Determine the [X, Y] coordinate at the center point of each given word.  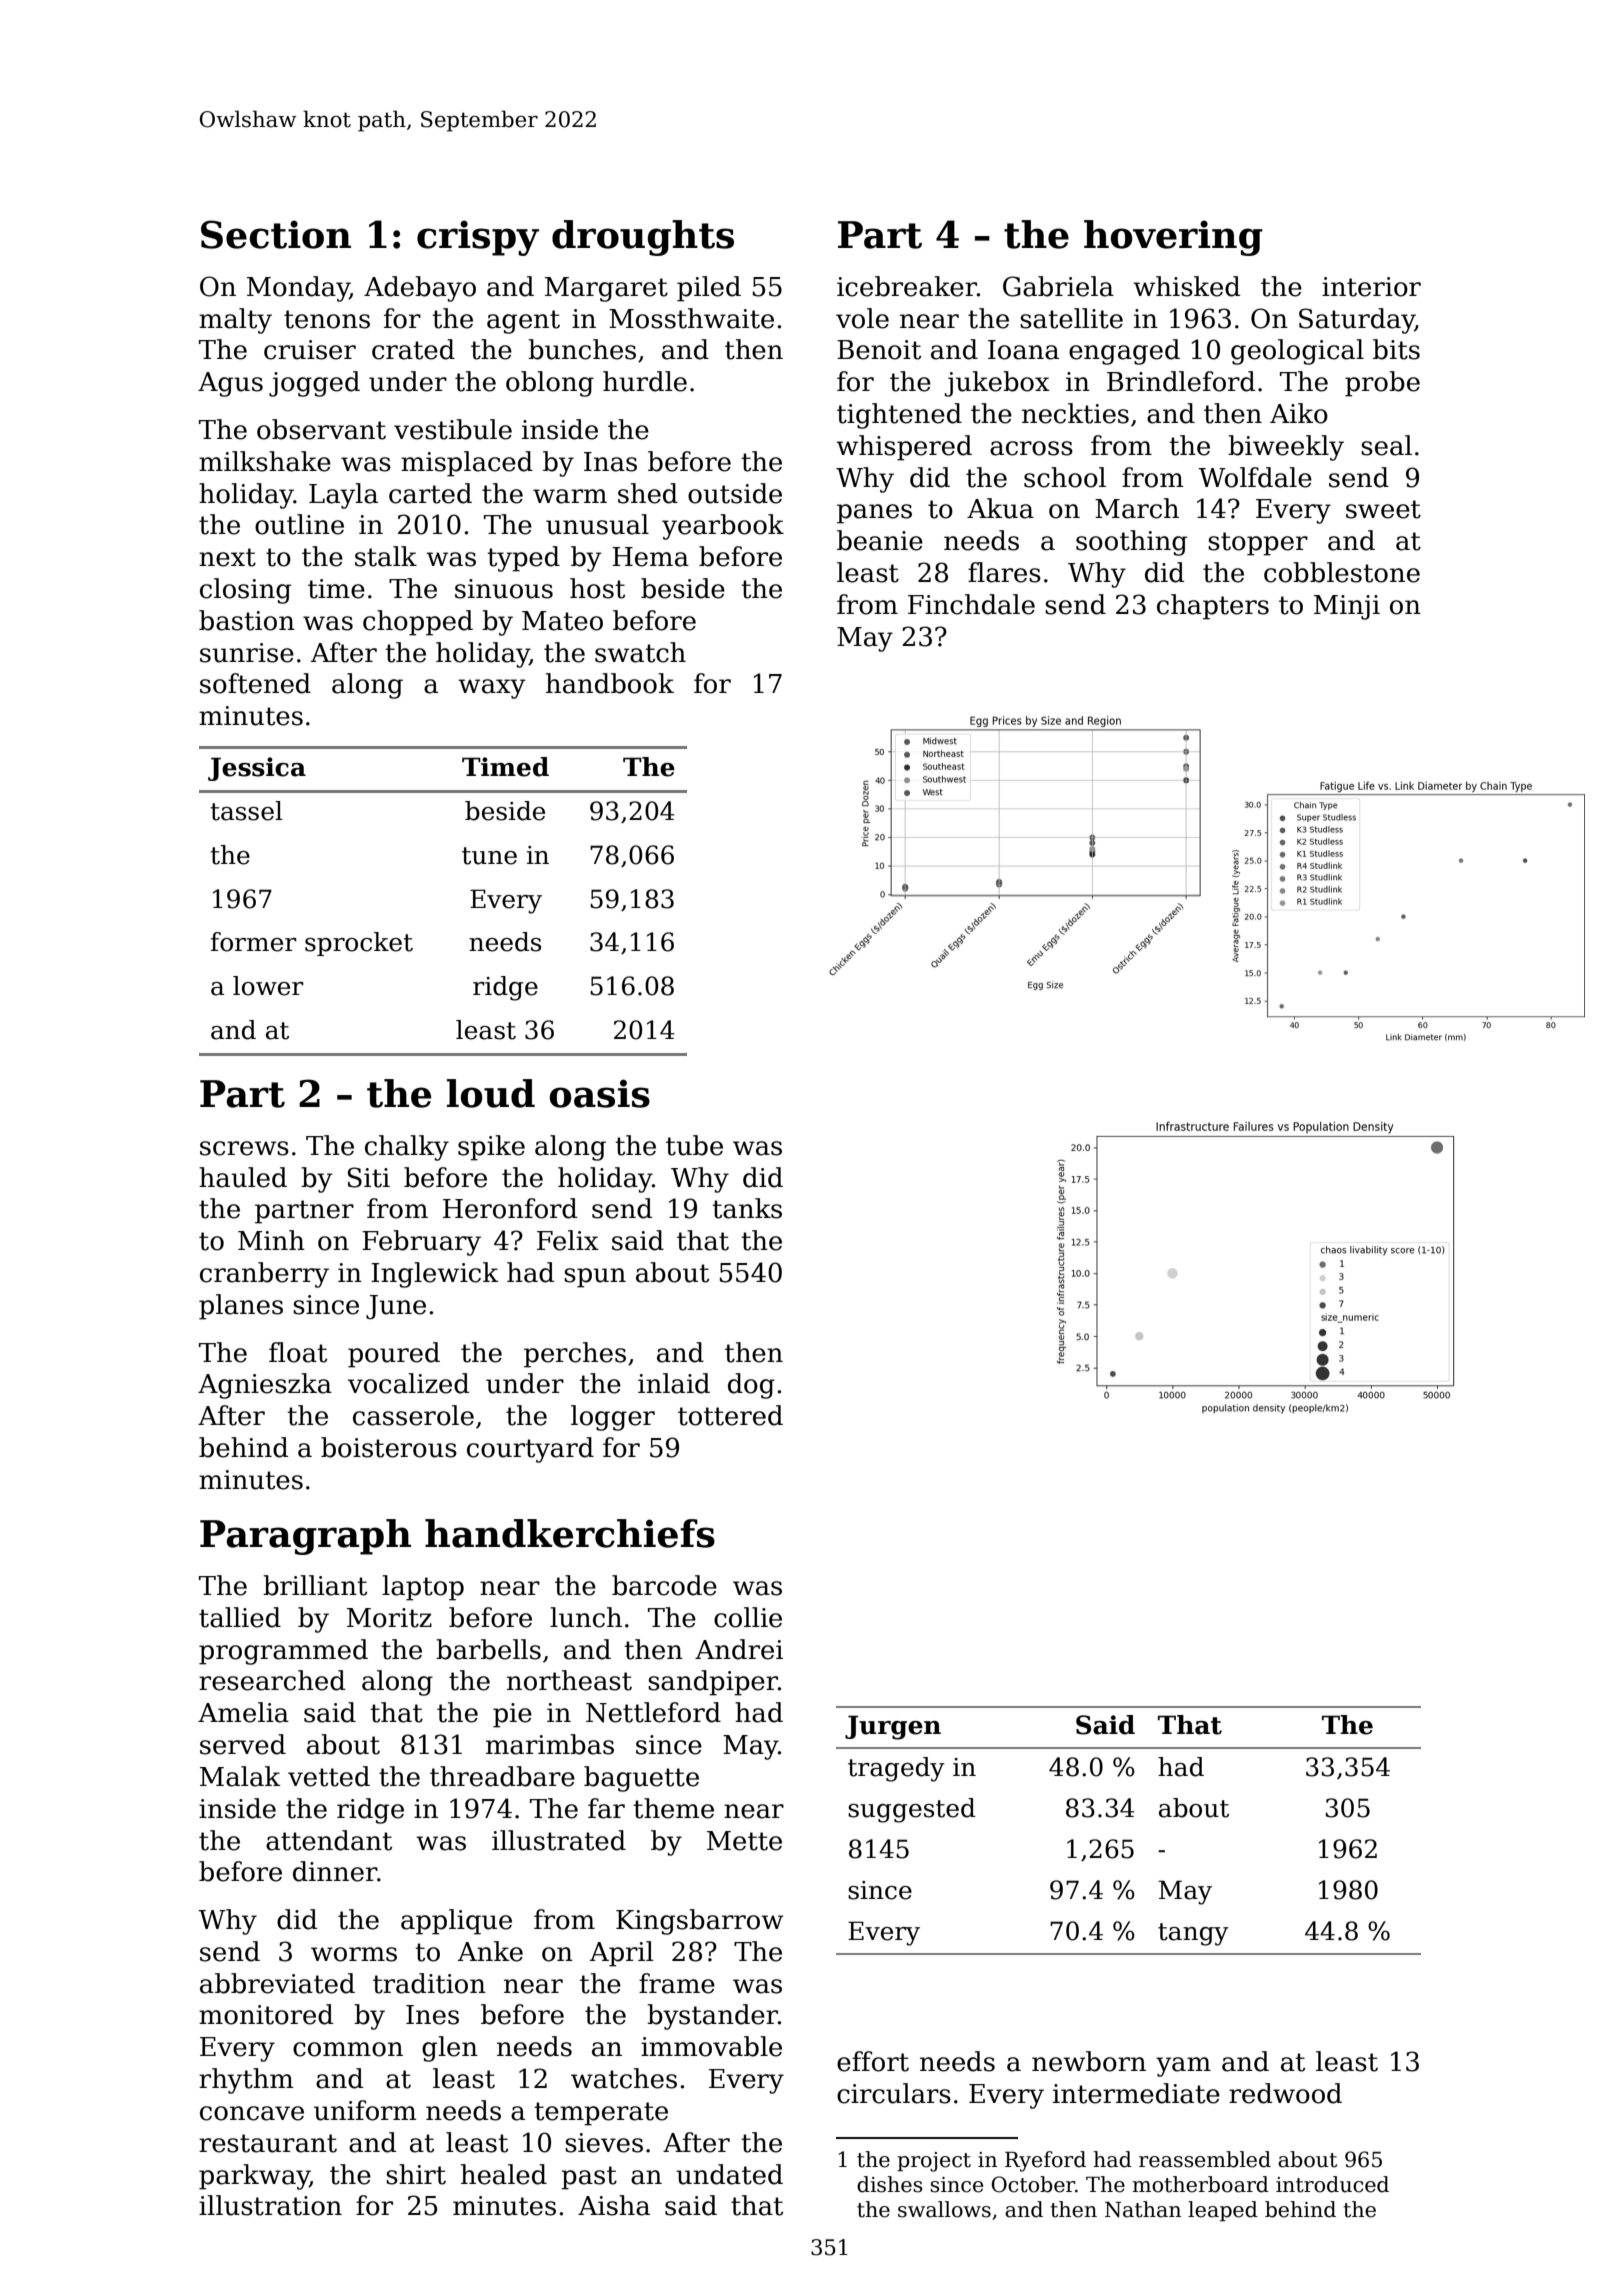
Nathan [1143, 2209]
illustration [270, 2205]
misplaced [467, 464]
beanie [880, 540]
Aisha [614, 2205]
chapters [1213, 607]
